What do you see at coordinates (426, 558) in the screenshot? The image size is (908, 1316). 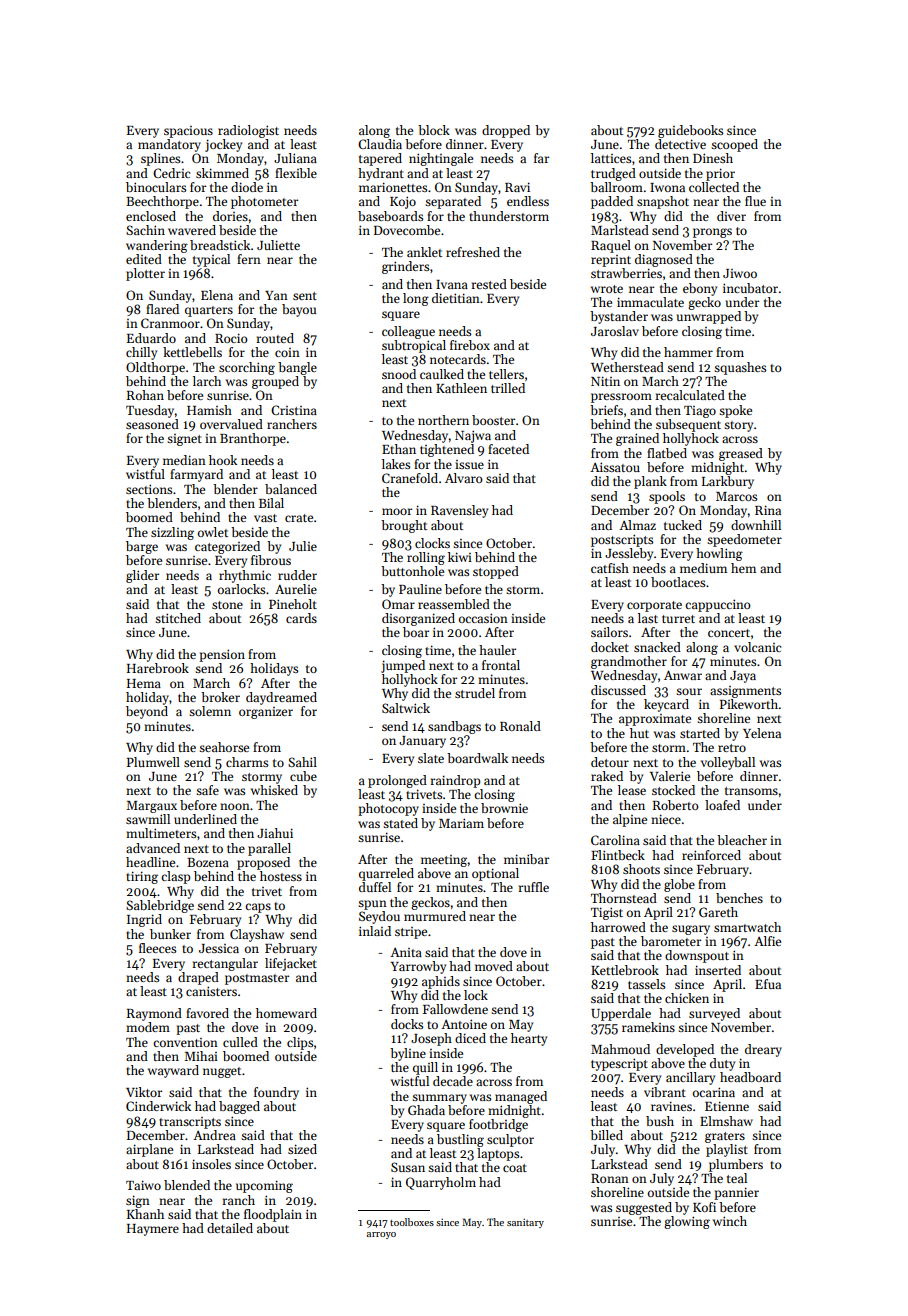 I see `rolling` at bounding box center [426, 558].
